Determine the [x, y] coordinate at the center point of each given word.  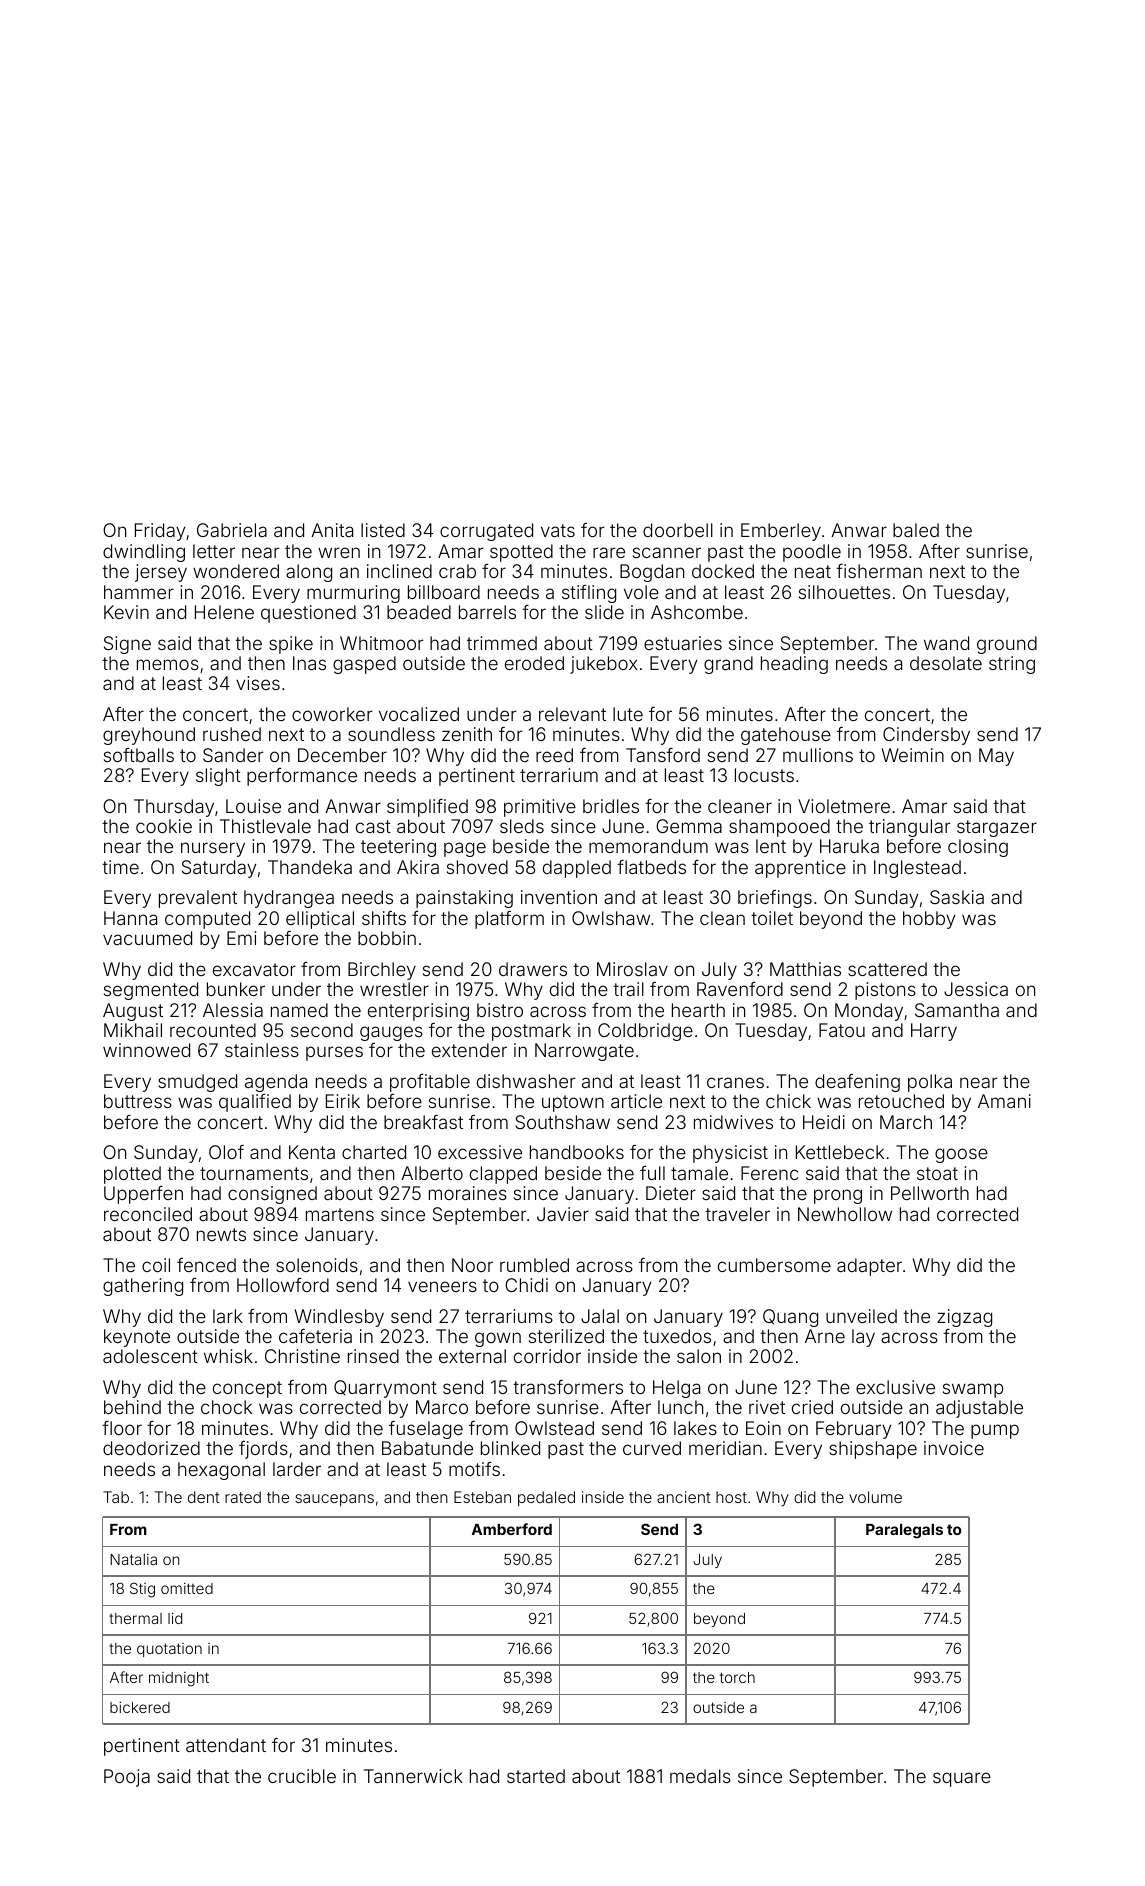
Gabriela [232, 530]
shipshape [873, 1450]
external [472, 1356]
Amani [1004, 1101]
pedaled [546, 1498]
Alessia [233, 1010]
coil [156, 1265]
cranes [735, 1082]
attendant [226, 1745]
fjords [263, 1450]
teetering [398, 848]
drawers [533, 969]
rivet [767, 1407]
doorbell [678, 530]
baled [916, 530]
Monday [869, 1012]
